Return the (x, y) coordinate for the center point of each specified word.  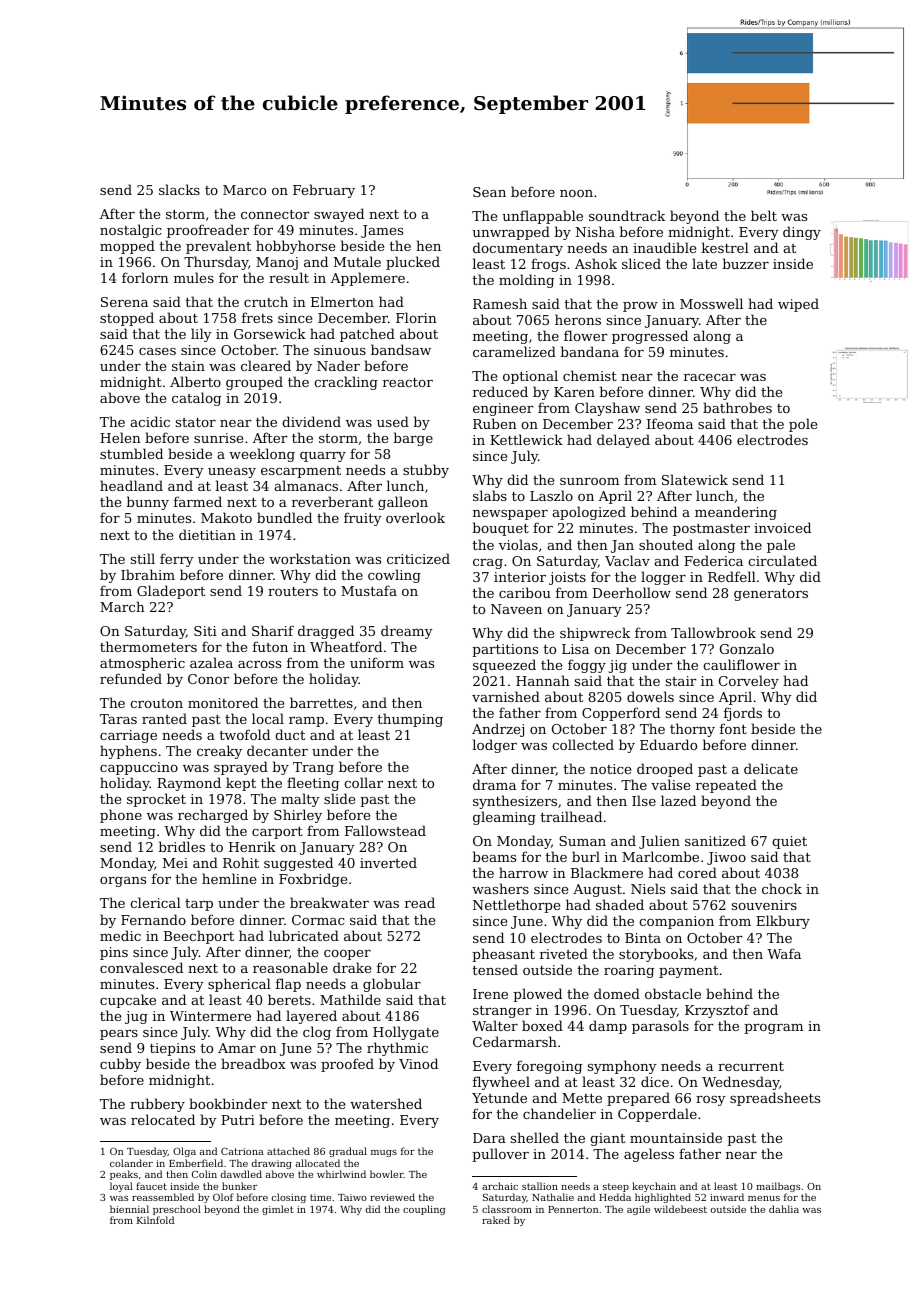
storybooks (656, 955)
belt (764, 215)
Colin (204, 1174)
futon (270, 646)
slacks (179, 189)
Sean (489, 192)
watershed (386, 1103)
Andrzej (498, 730)
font (733, 728)
